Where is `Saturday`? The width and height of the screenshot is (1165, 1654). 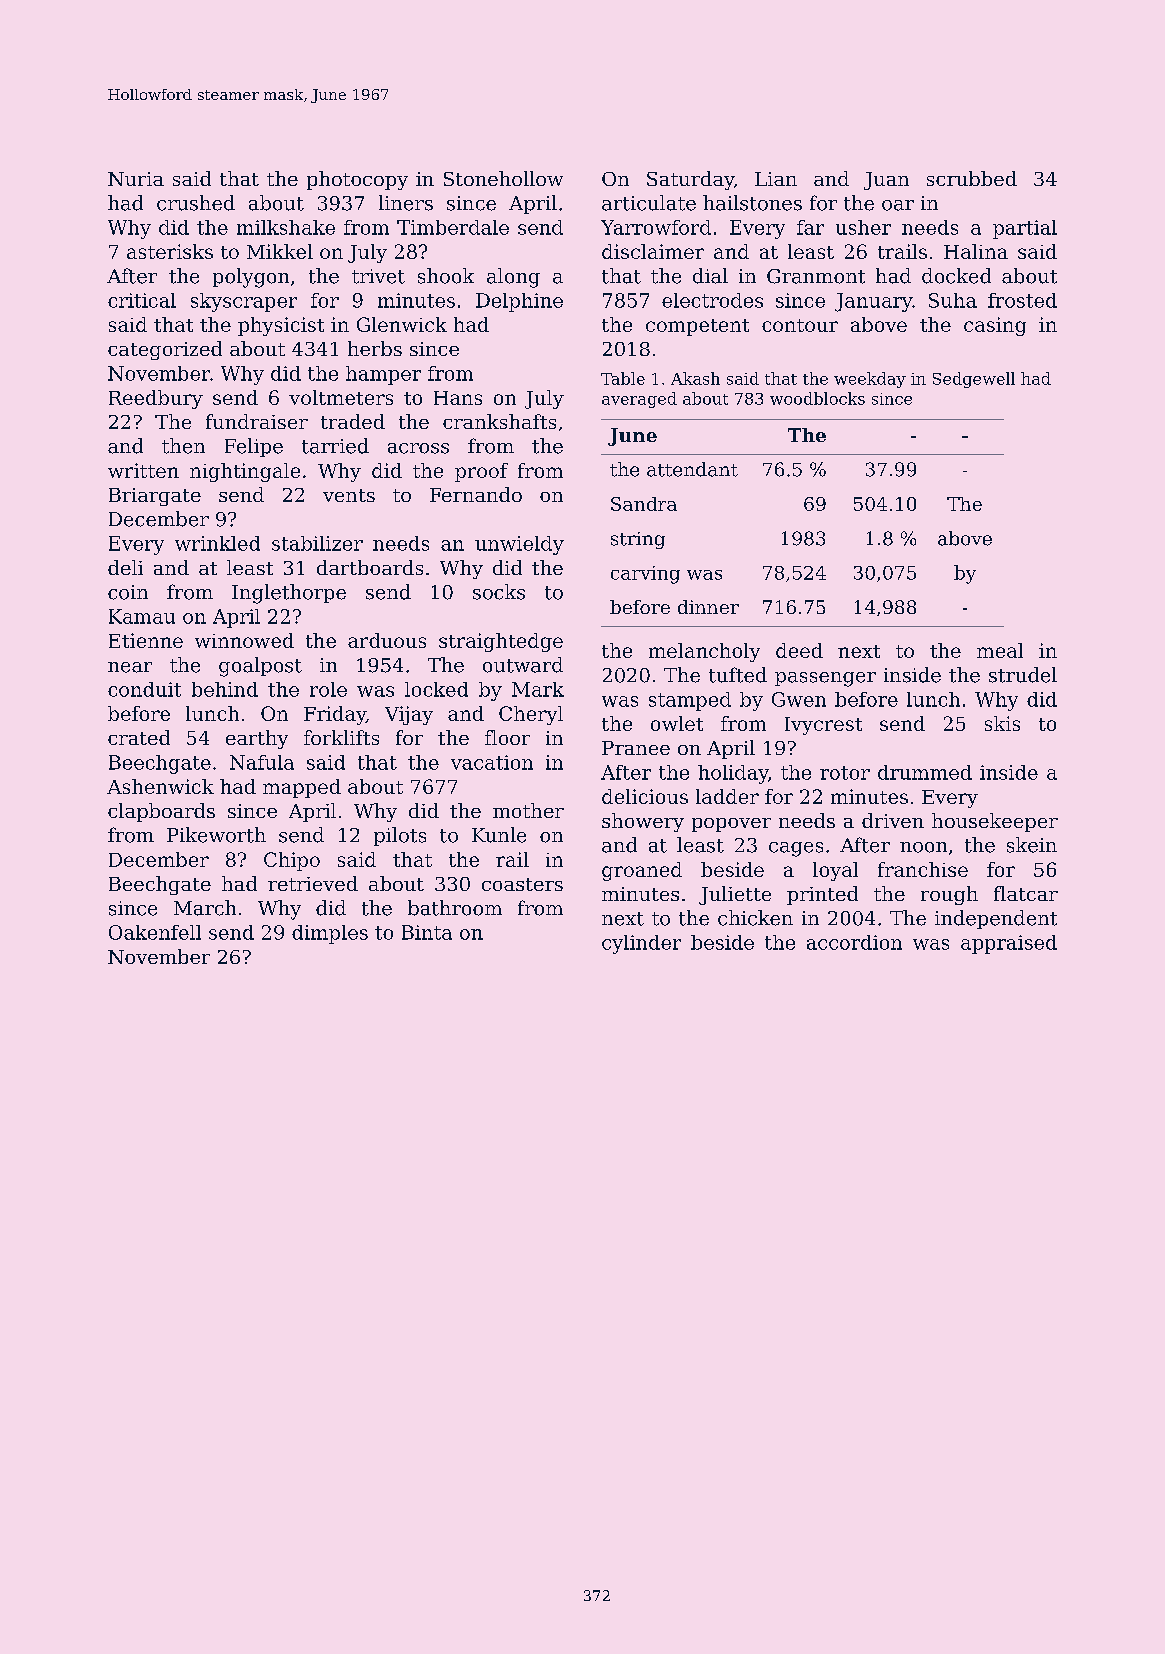
Saturday is located at coordinates (690, 180).
